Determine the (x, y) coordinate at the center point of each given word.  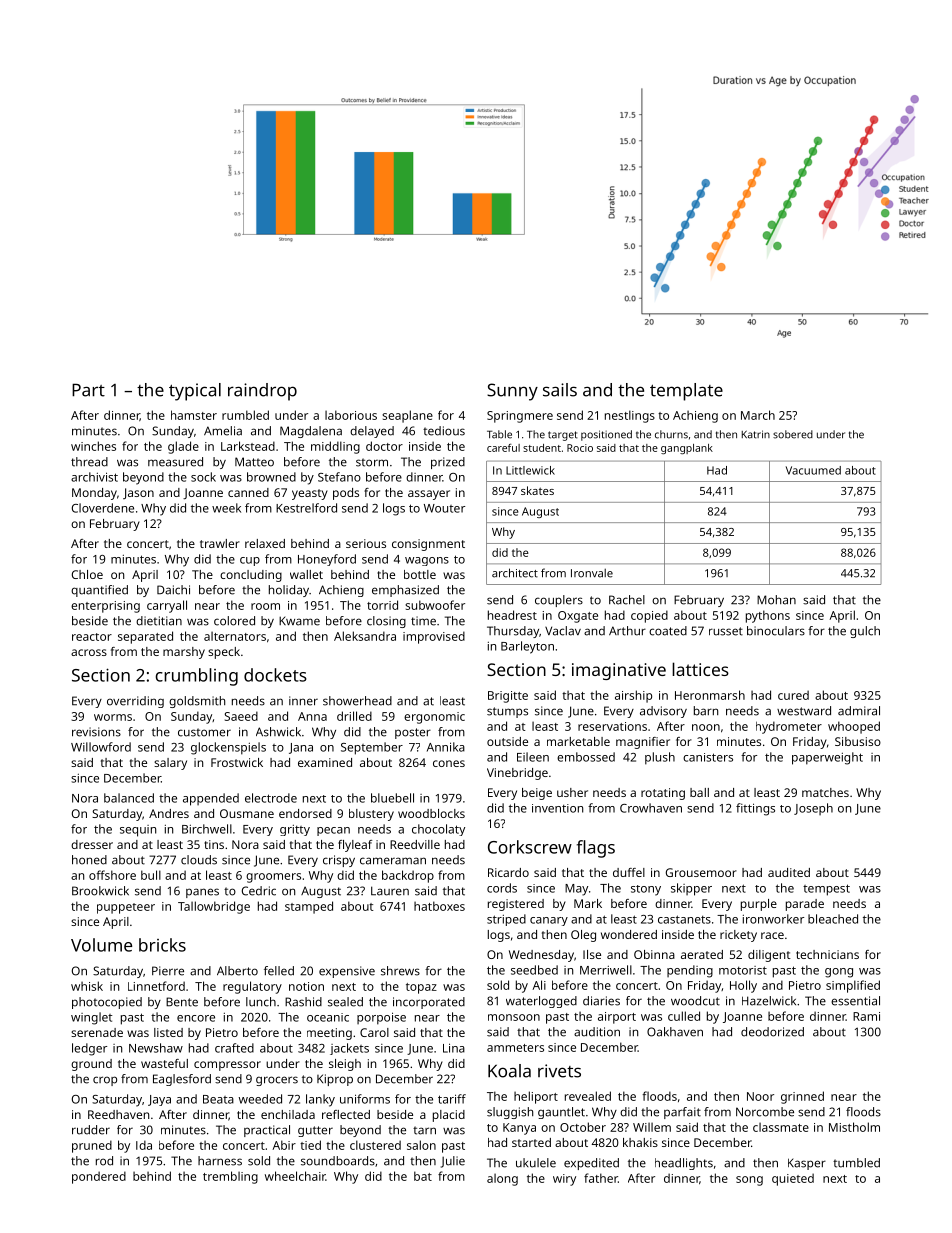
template (686, 392)
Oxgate (578, 617)
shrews (400, 971)
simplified (853, 986)
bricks (162, 945)
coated (668, 631)
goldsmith (197, 702)
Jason (138, 493)
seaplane (407, 416)
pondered (99, 1177)
